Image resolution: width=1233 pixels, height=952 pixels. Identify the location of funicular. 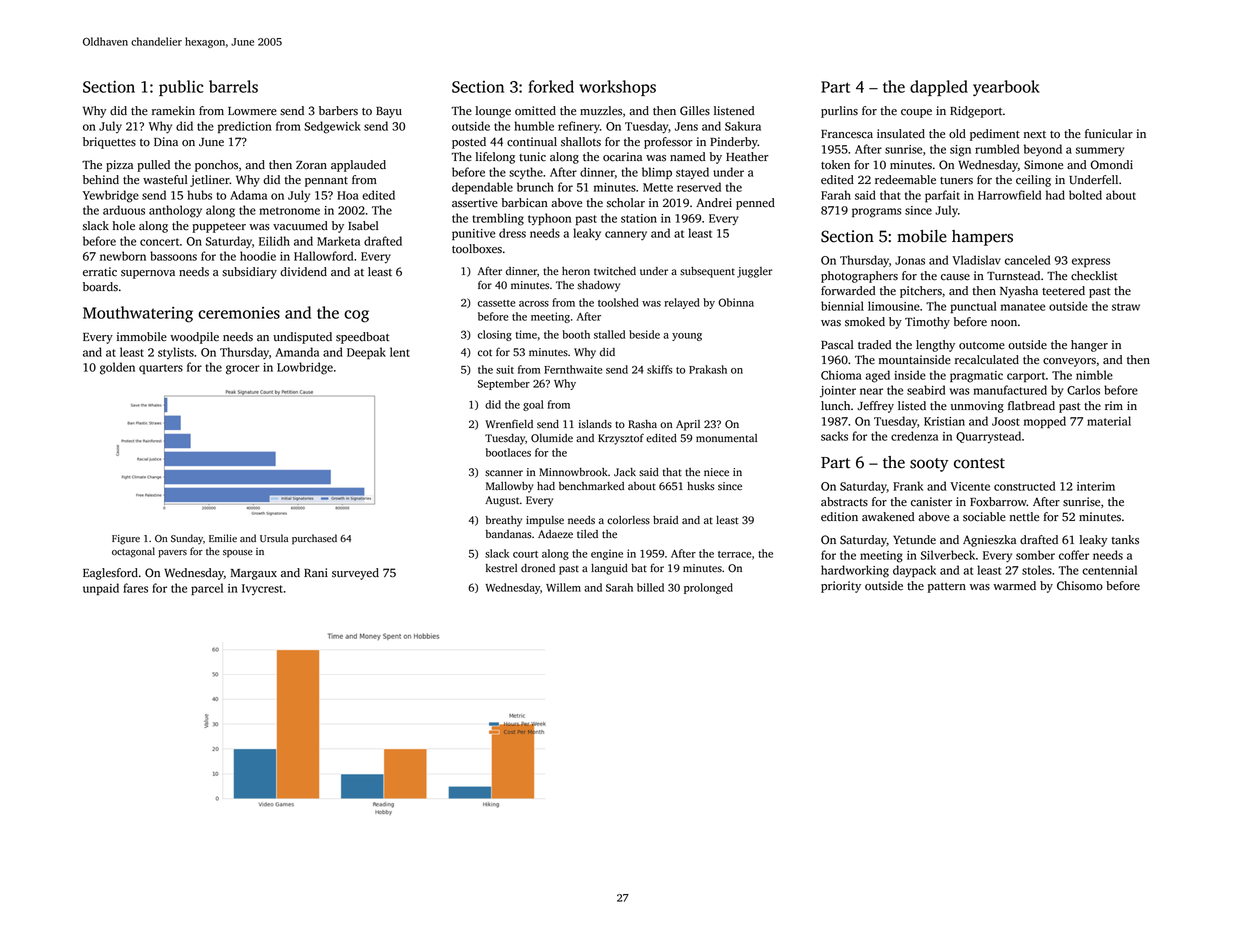
(1109, 133).
